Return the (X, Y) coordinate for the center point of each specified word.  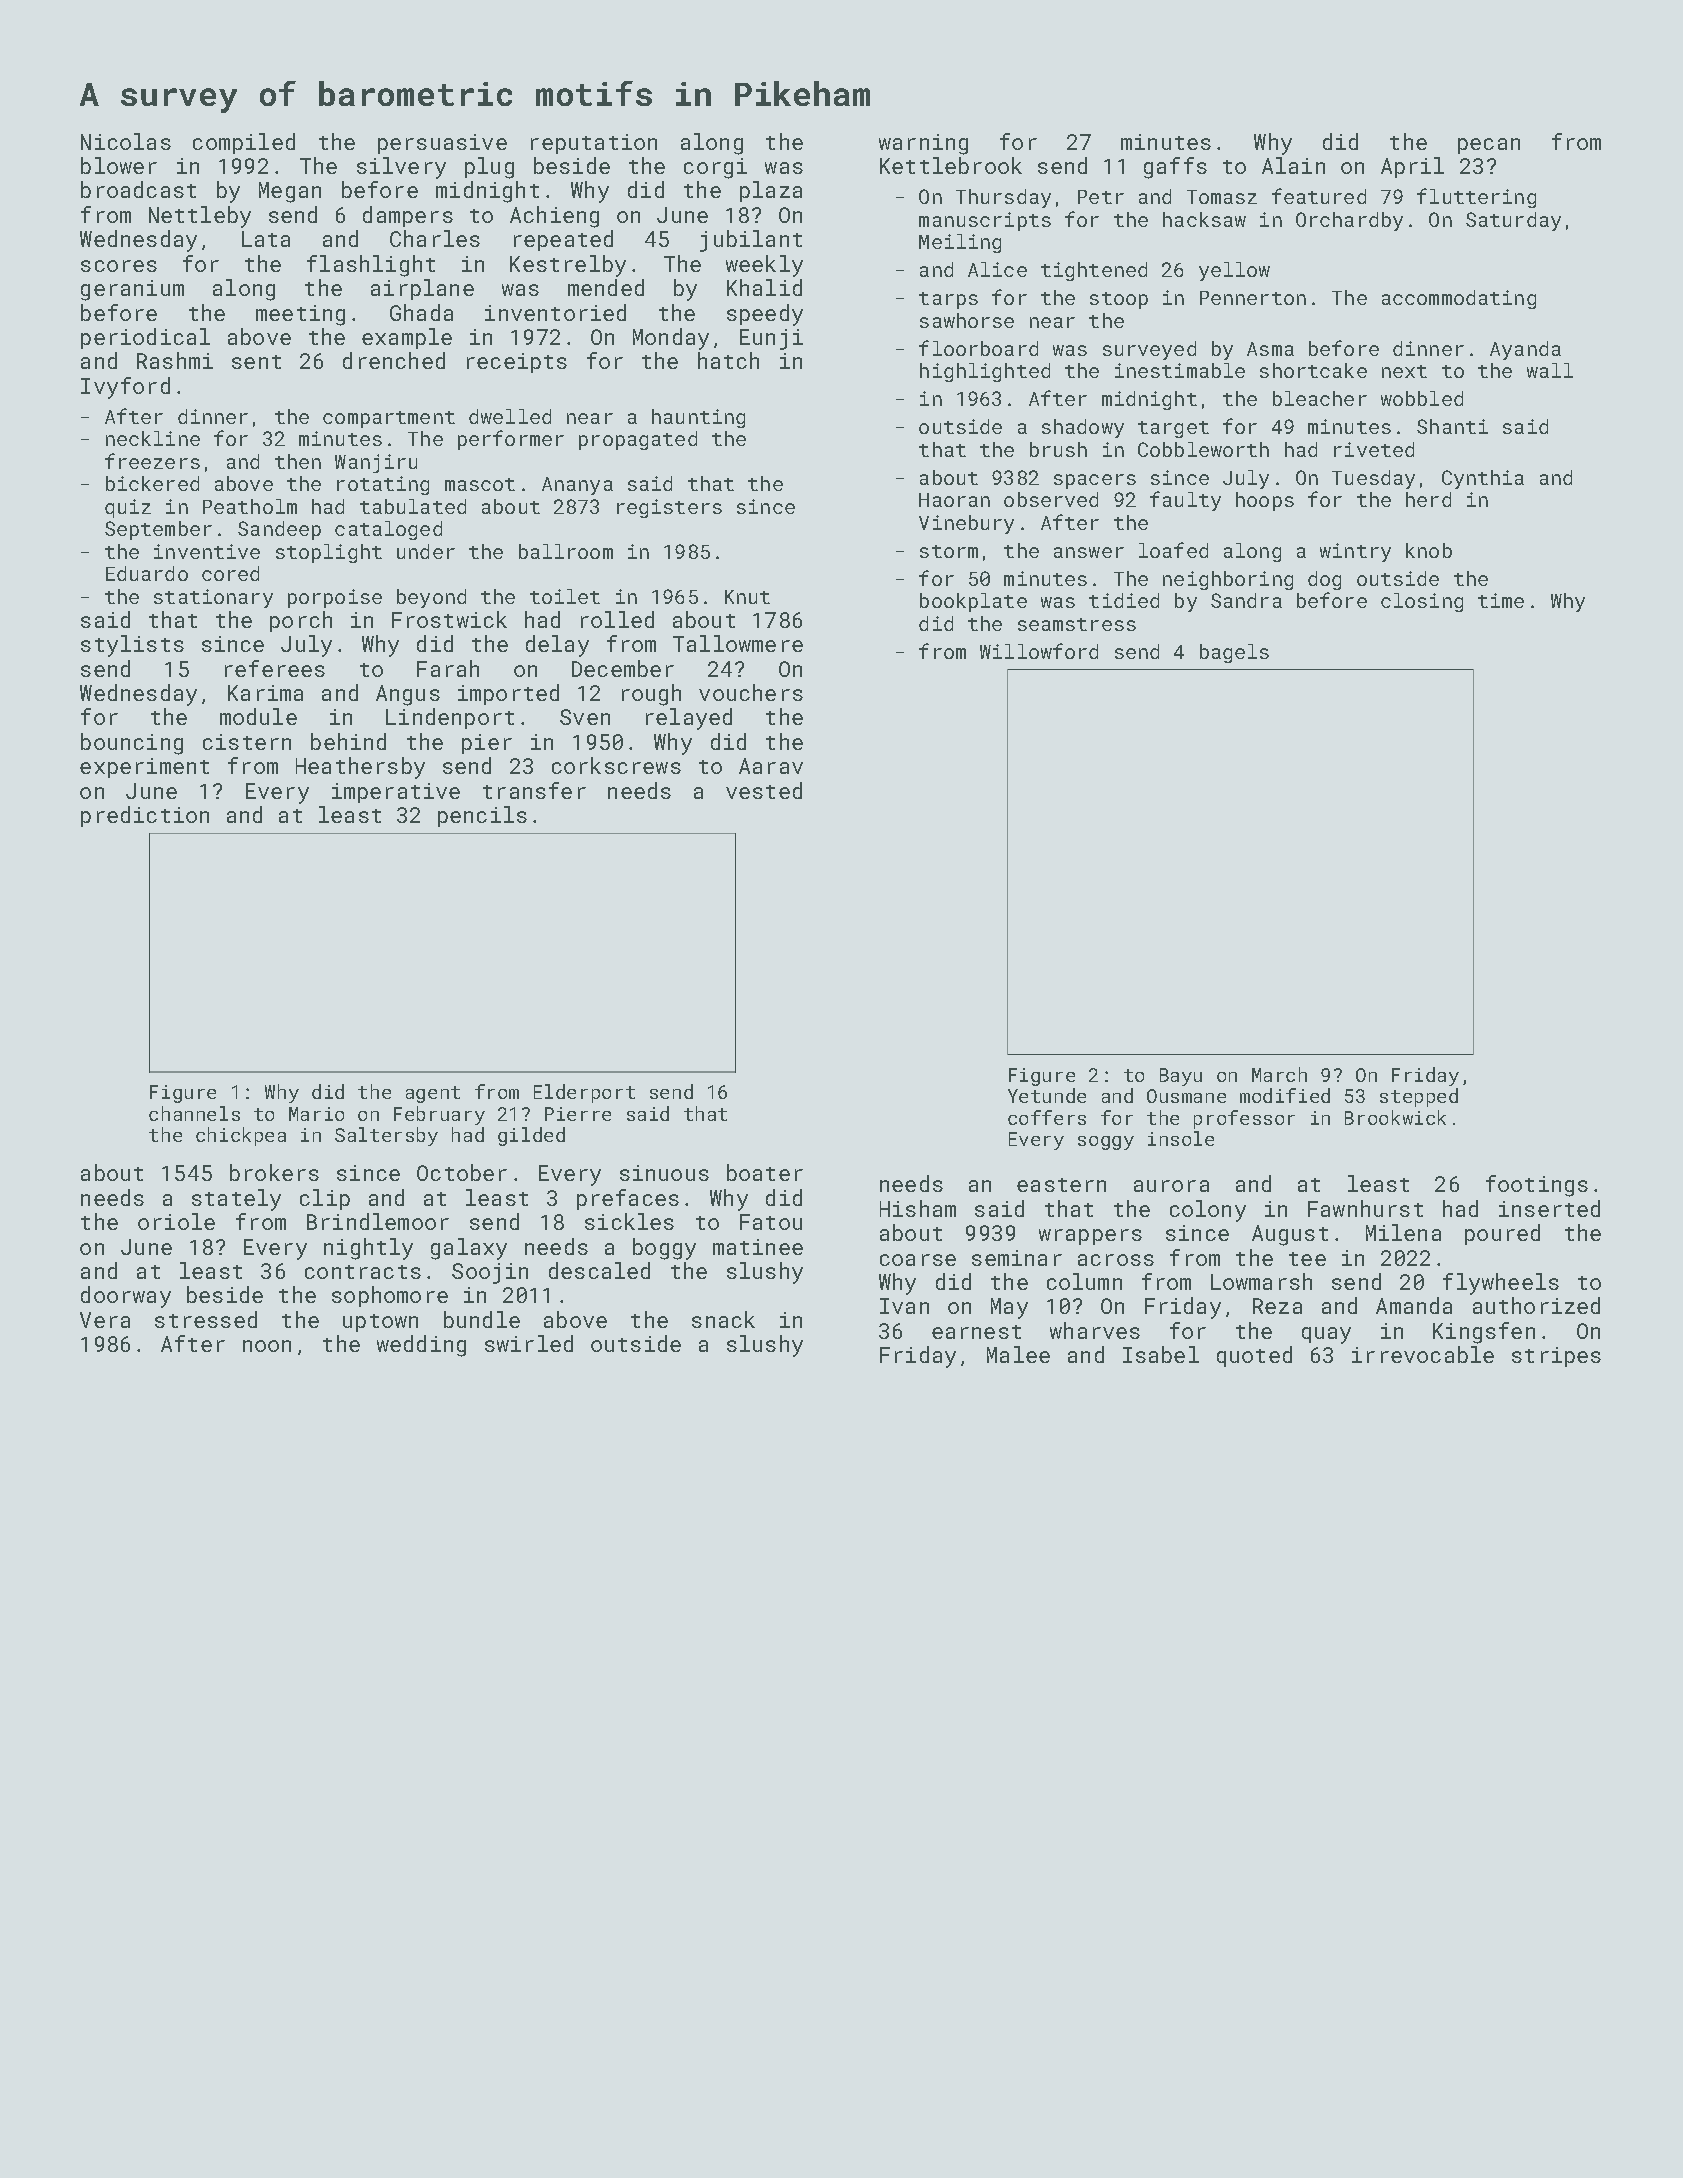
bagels (1234, 653)
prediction (145, 816)
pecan (1489, 146)
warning (923, 144)
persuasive (442, 144)
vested (764, 790)
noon (267, 1346)
